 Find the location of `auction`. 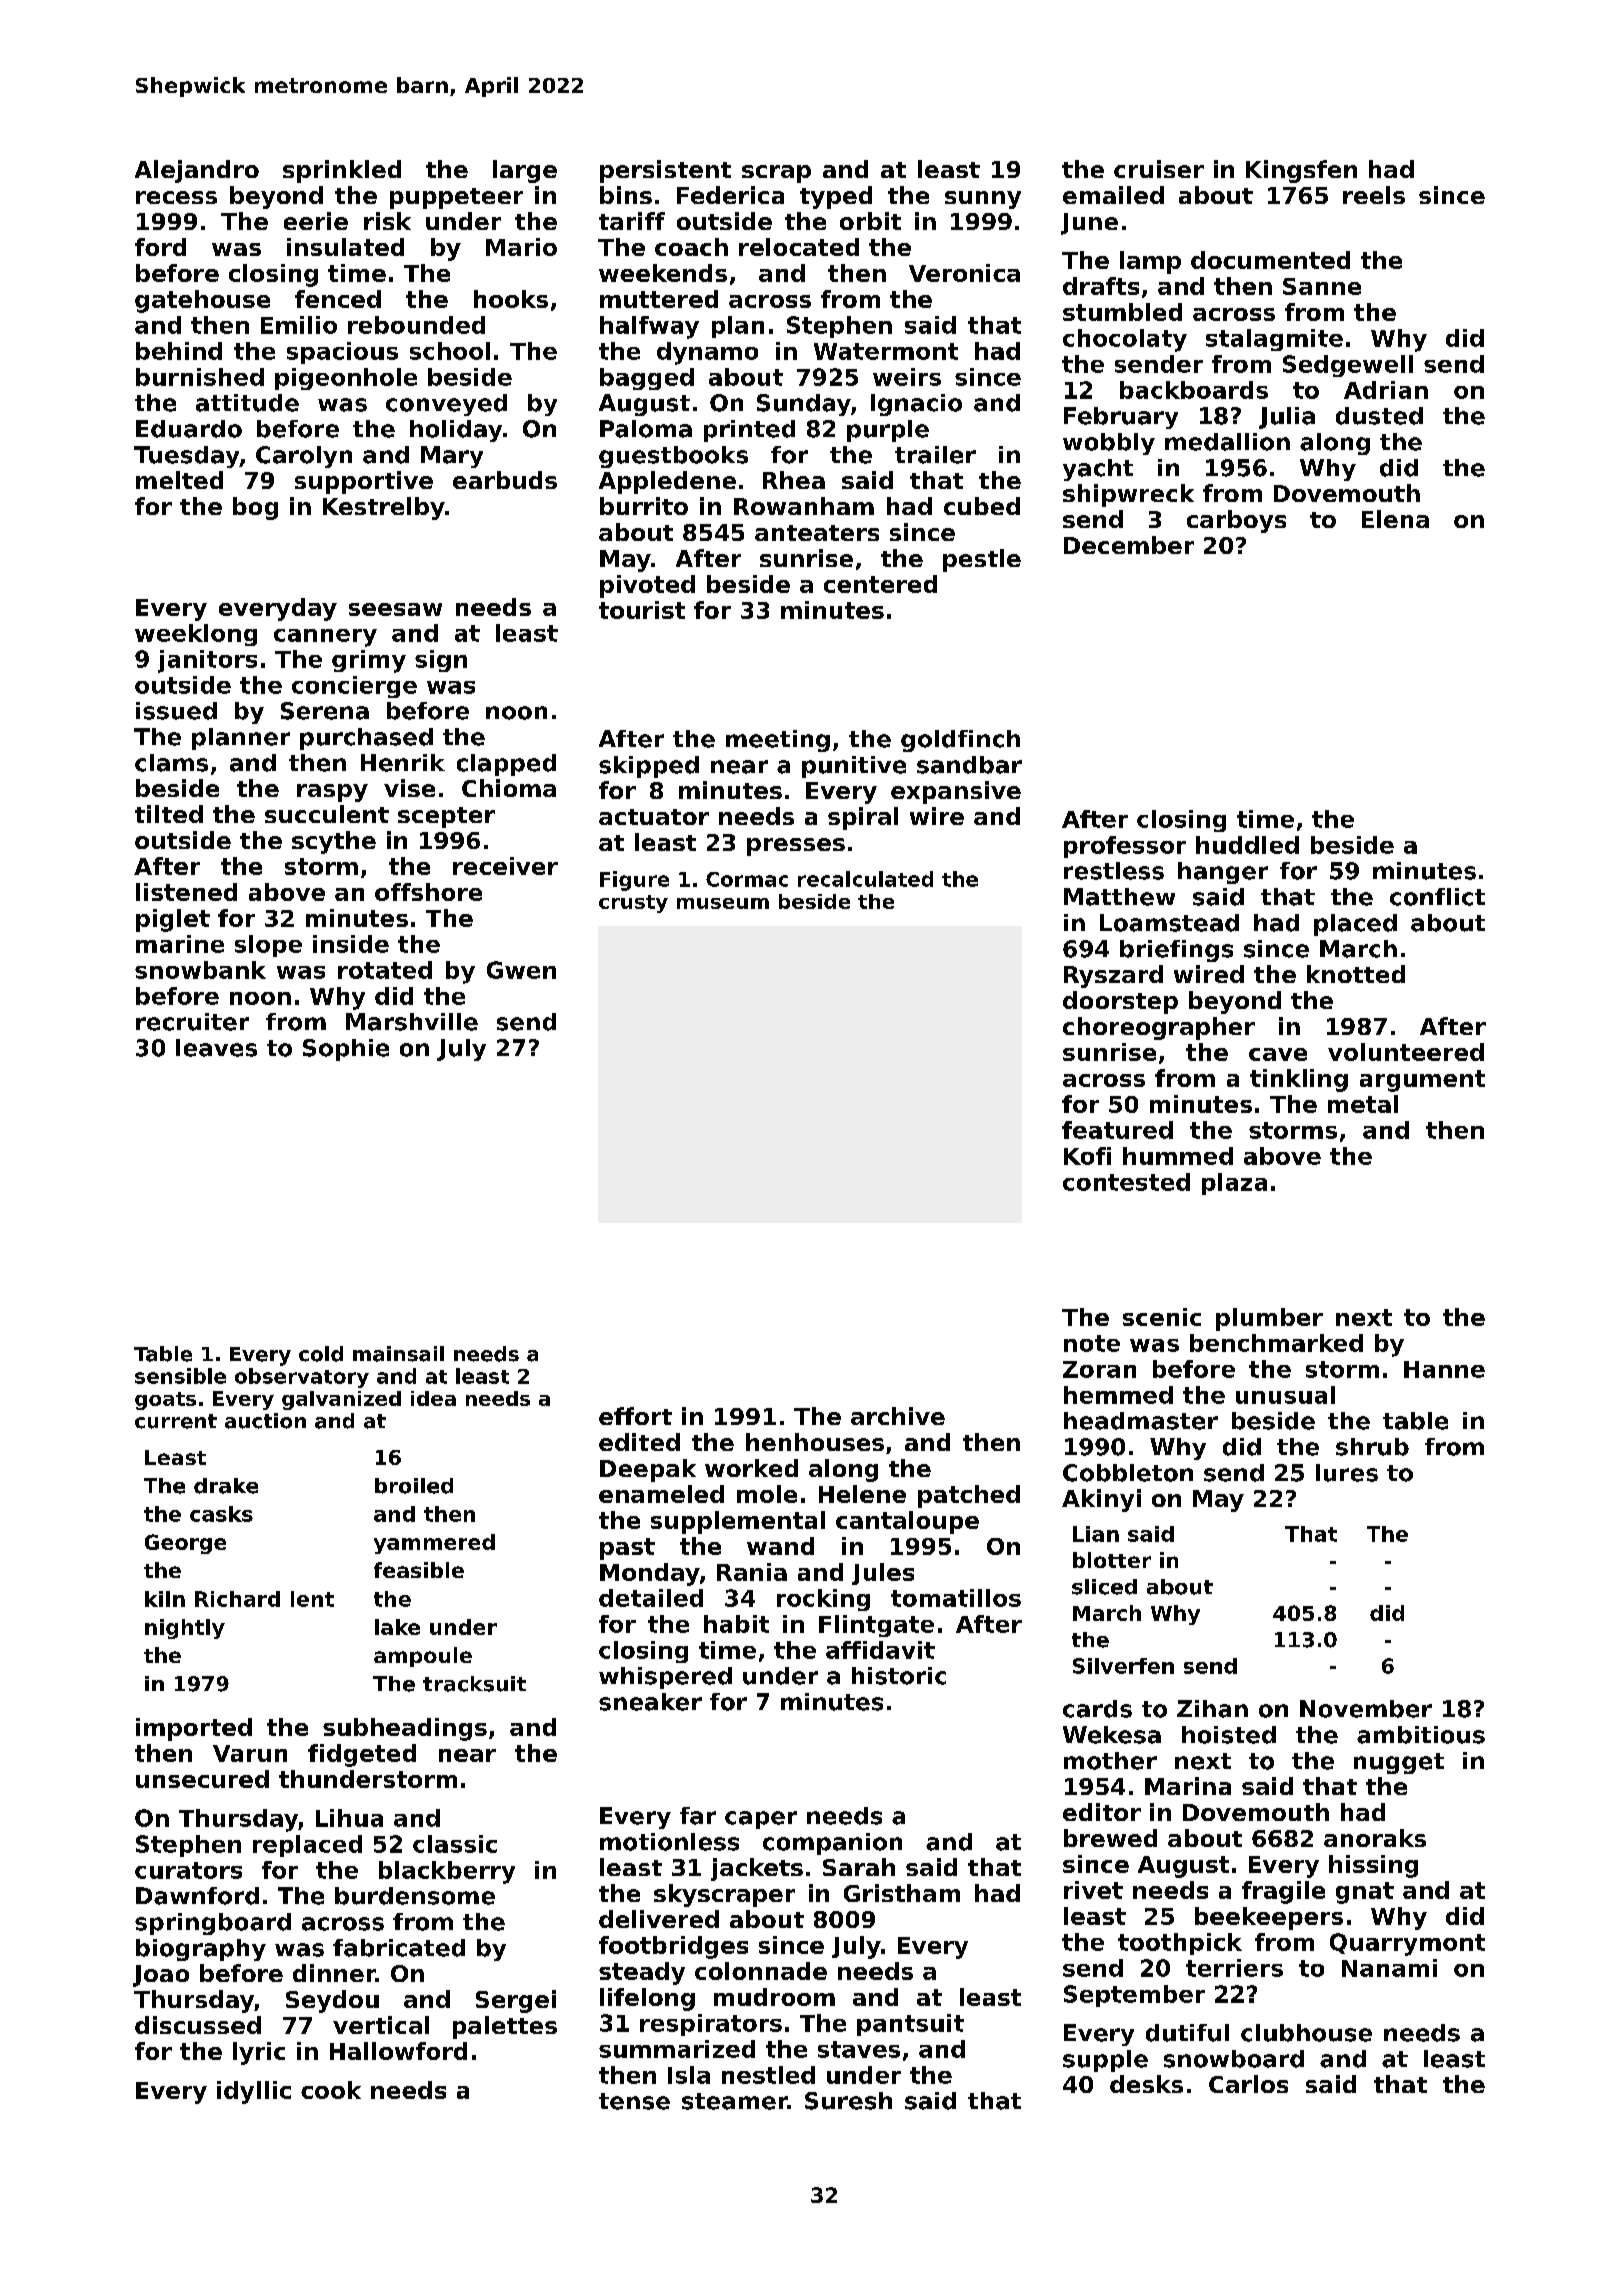

auction is located at coordinates (265, 1421).
